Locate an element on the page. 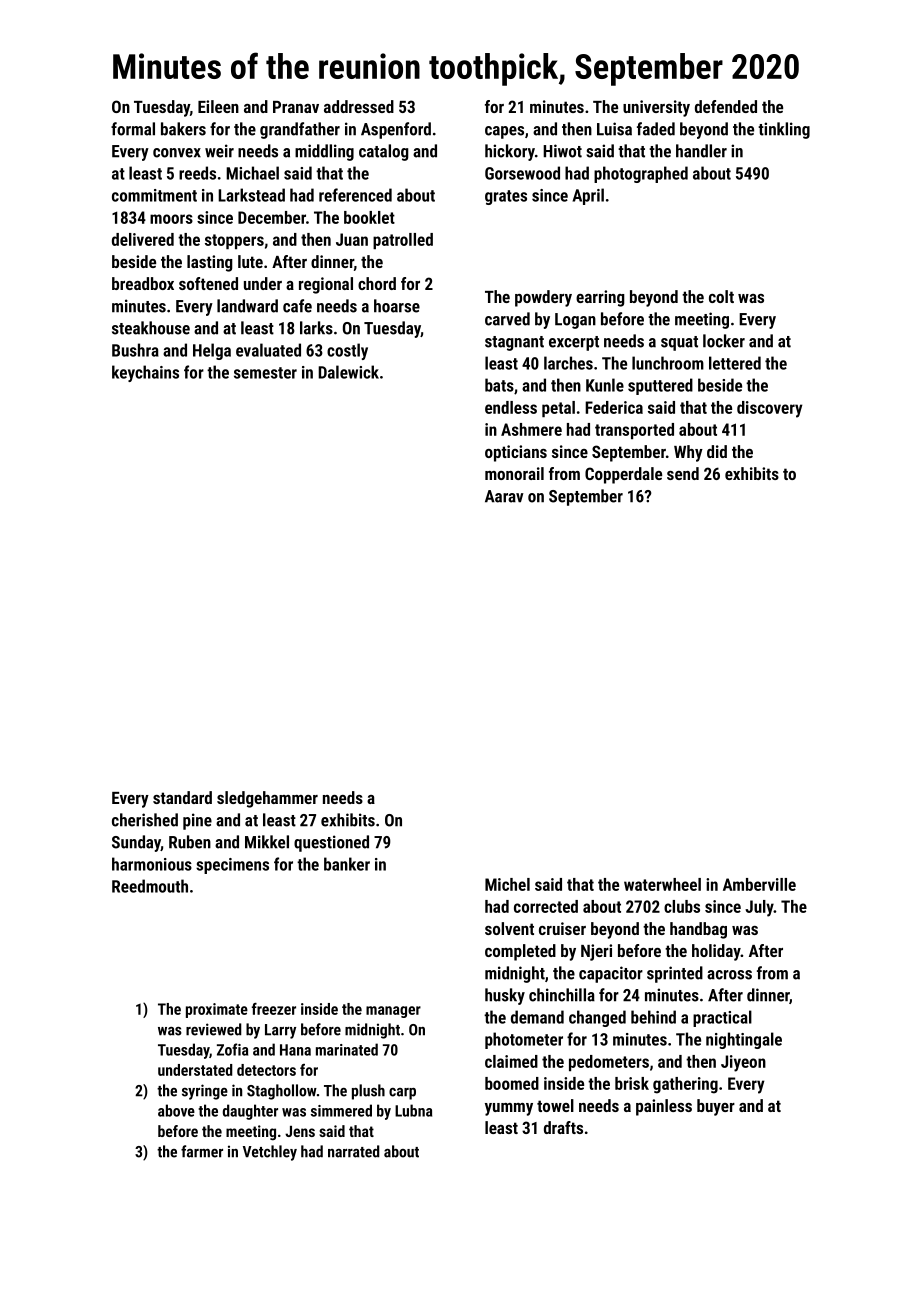 The width and height of the document is (924, 1314). above is located at coordinates (176, 1110).
